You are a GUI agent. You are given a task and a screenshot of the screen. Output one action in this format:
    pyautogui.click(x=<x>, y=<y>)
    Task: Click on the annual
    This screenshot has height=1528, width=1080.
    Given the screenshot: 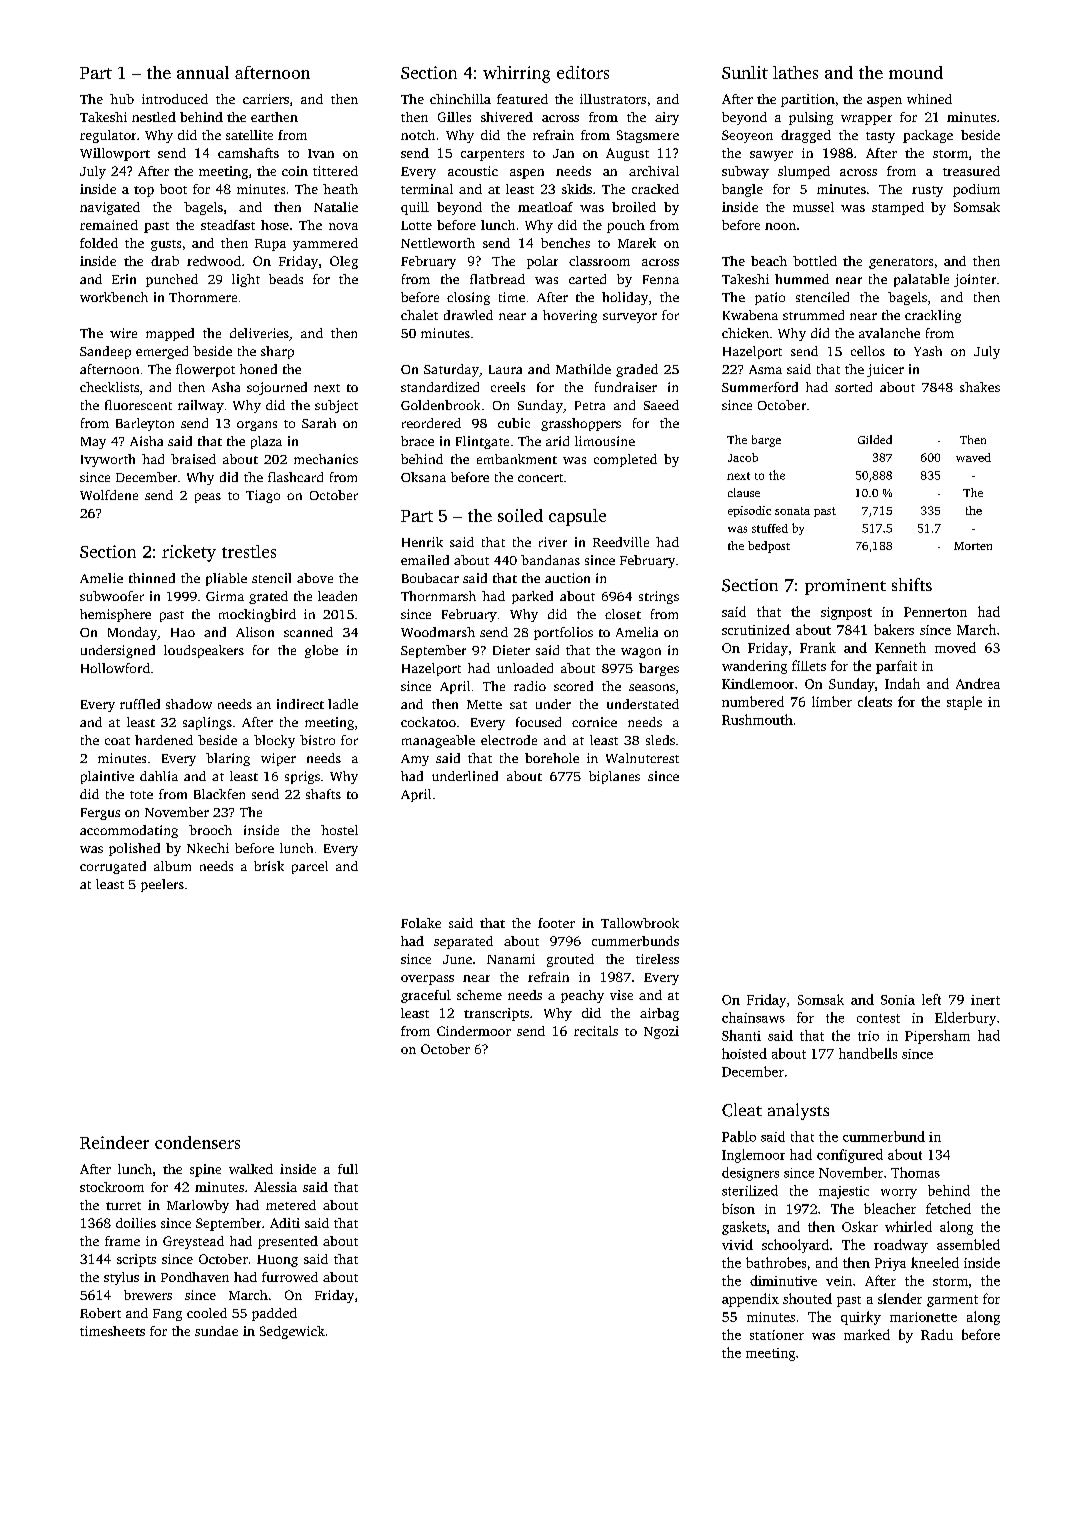 What is the action you would take?
    pyautogui.click(x=203, y=72)
